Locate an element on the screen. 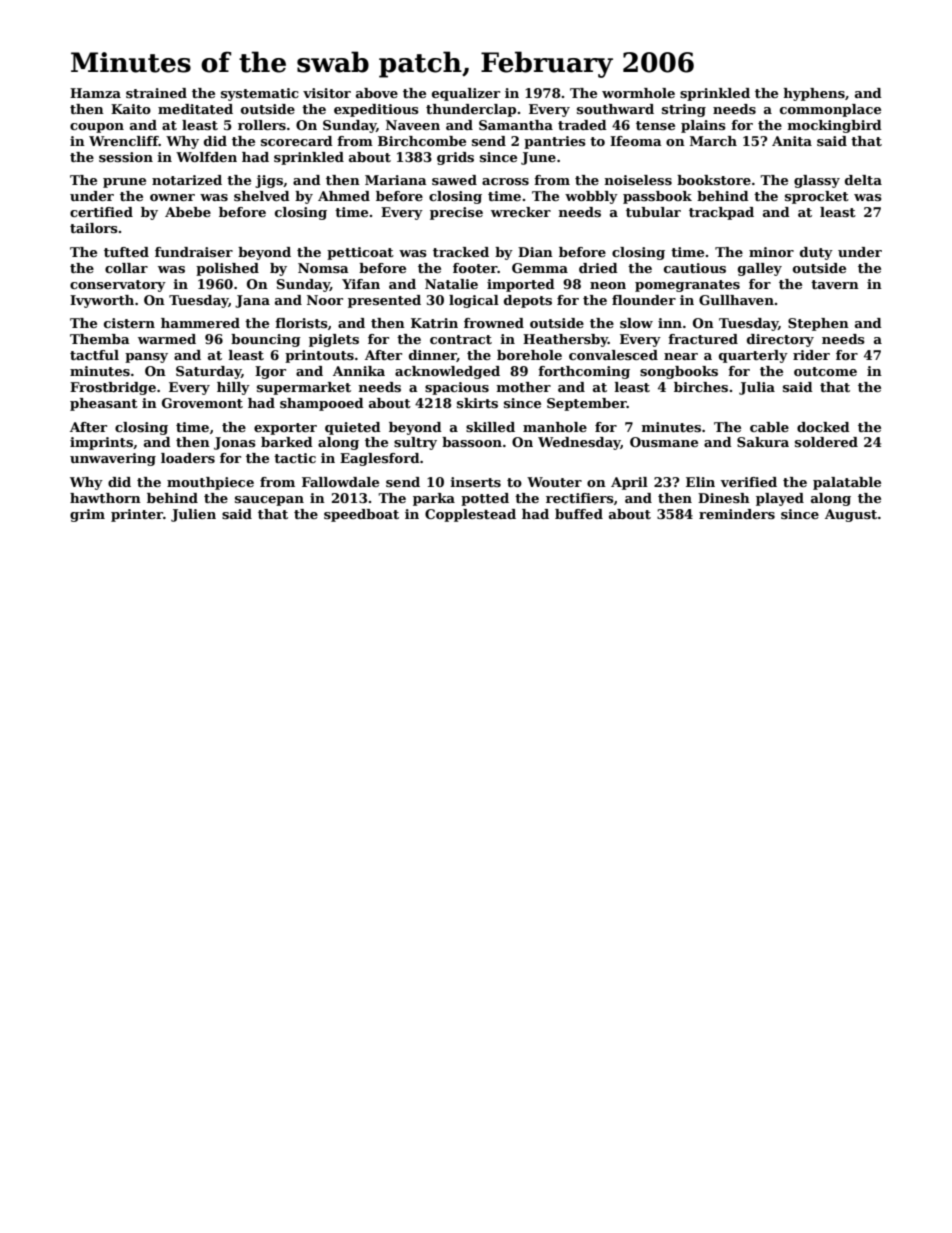 The image size is (952, 1233). Hamza is located at coordinates (95, 93).
